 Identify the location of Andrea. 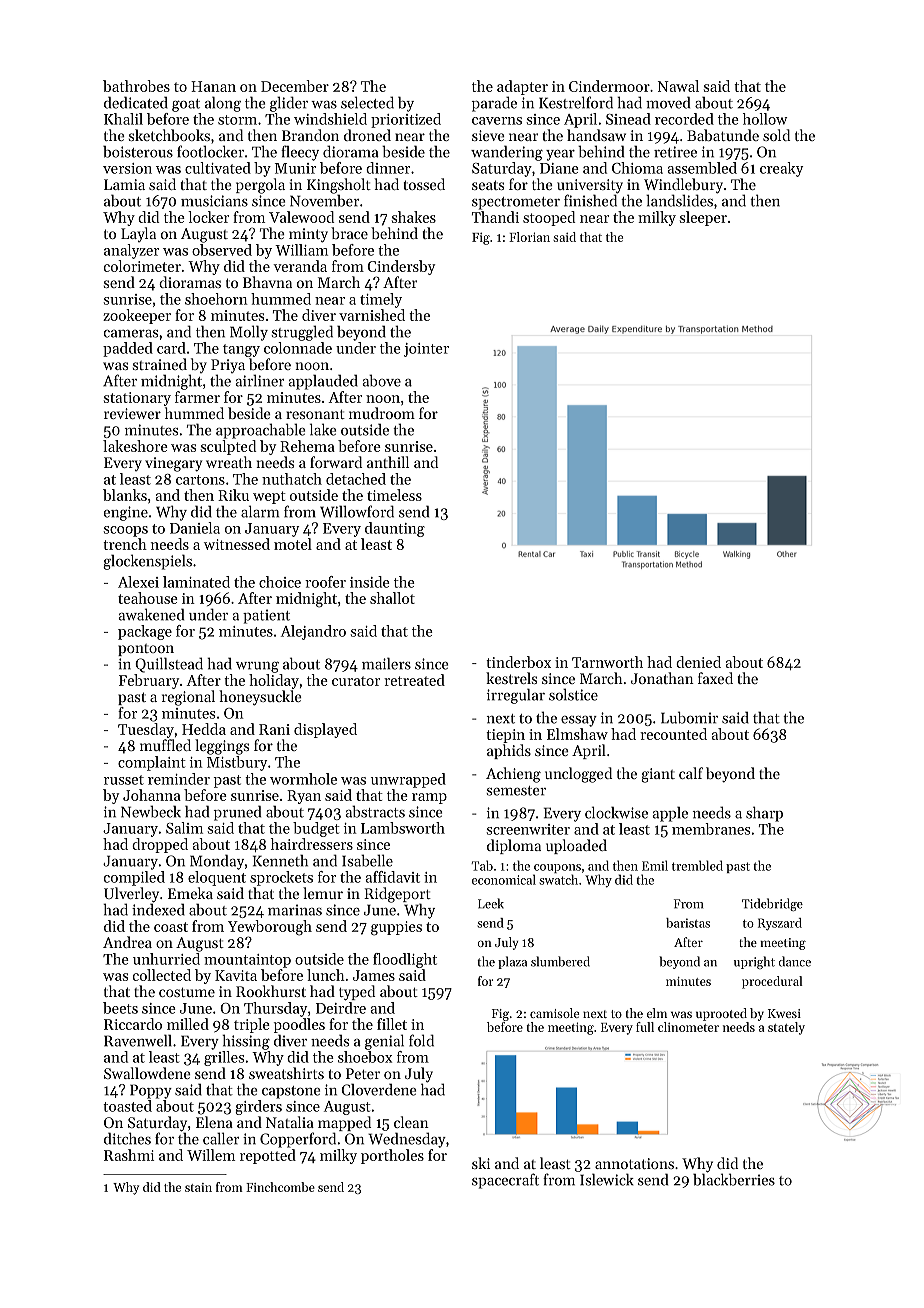
(127, 942).
